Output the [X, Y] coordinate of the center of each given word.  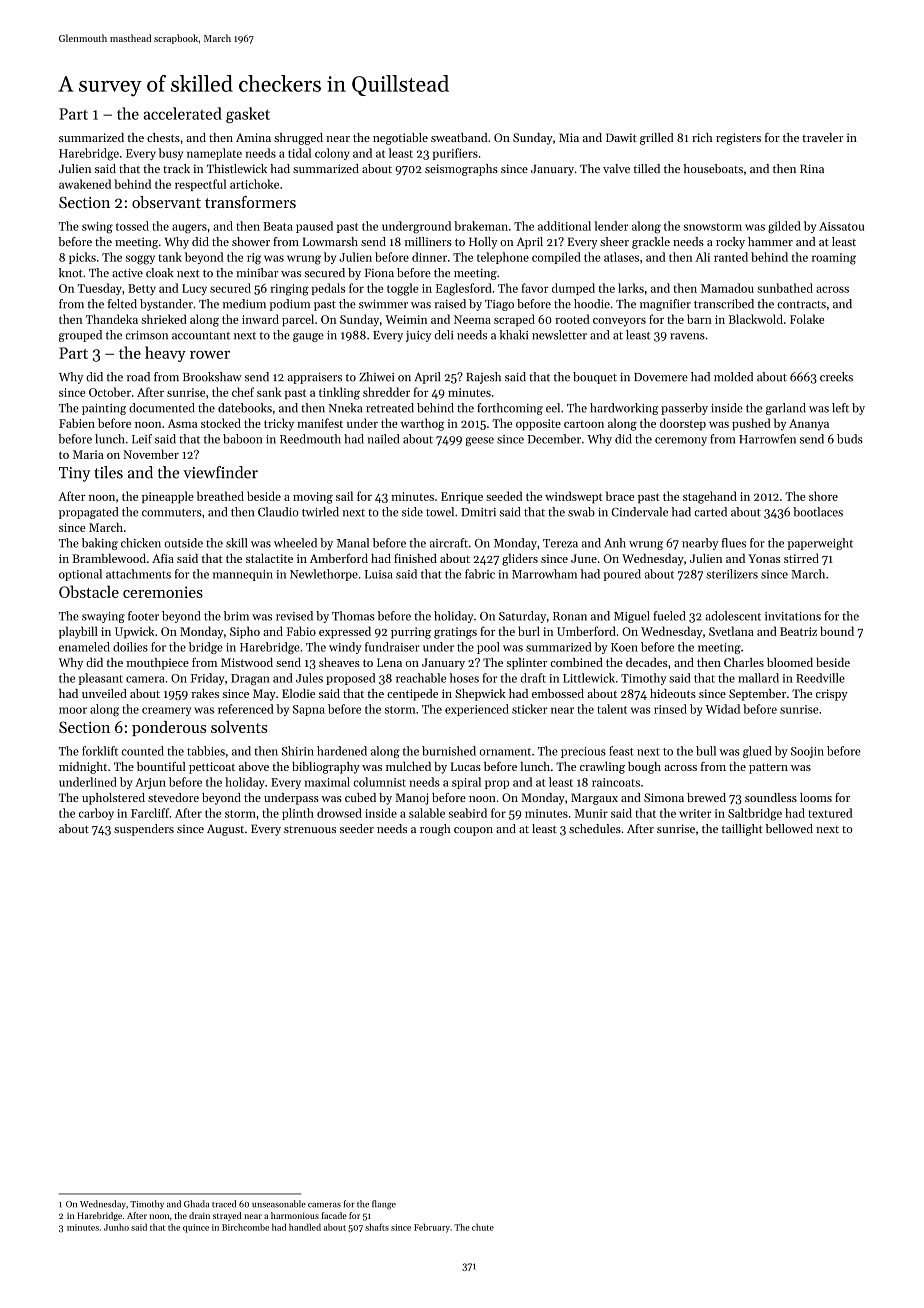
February [432, 1228]
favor [535, 288]
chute [483, 1227]
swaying [103, 617]
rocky [730, 243]
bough [644, 768]
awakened [85, 184]
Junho [116, 1227]
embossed [558, 693]
